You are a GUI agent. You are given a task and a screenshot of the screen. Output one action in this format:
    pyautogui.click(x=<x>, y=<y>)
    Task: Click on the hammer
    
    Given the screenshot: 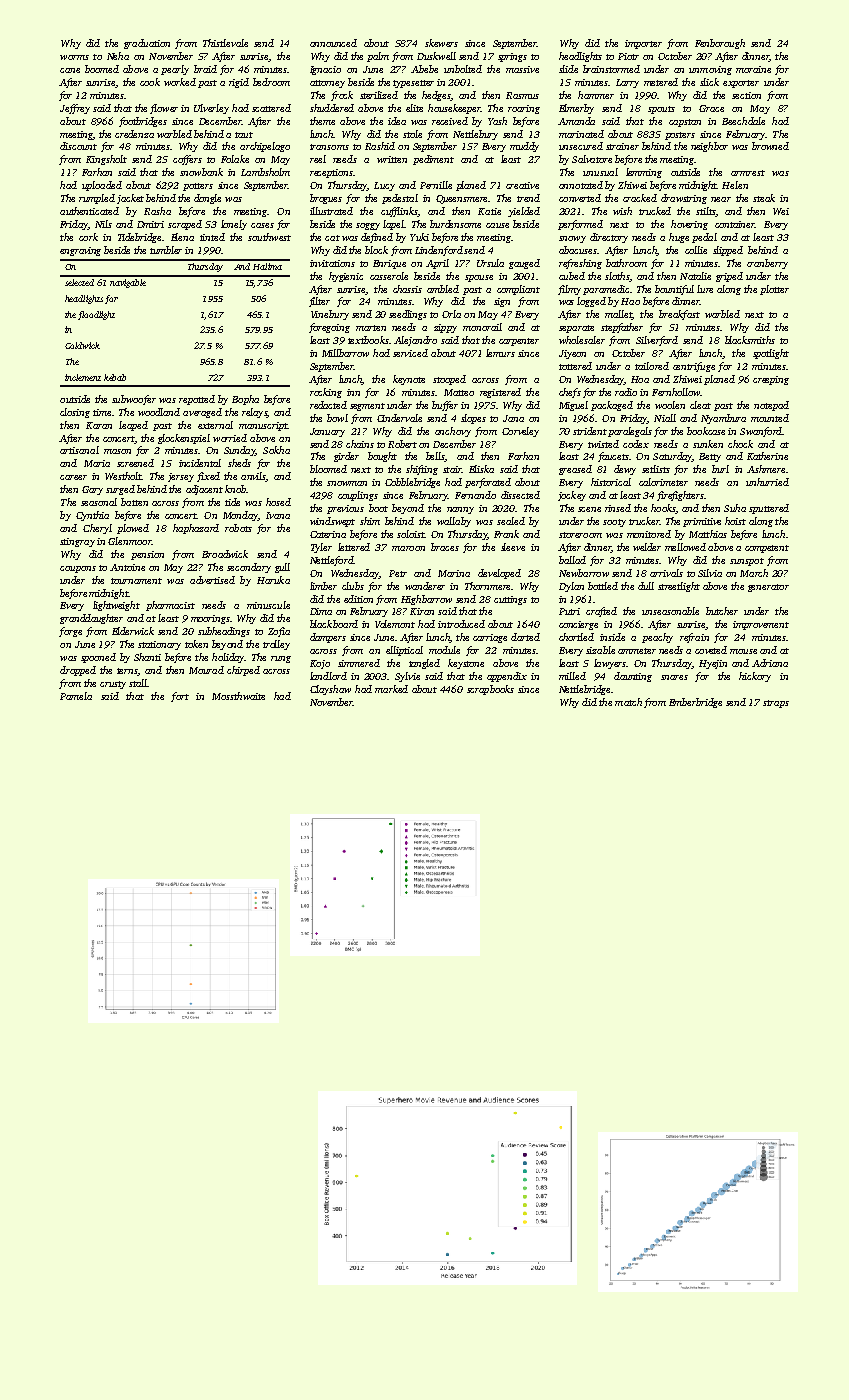 What is the action you would take?
    pyautogui.click(x=596, y=95)
